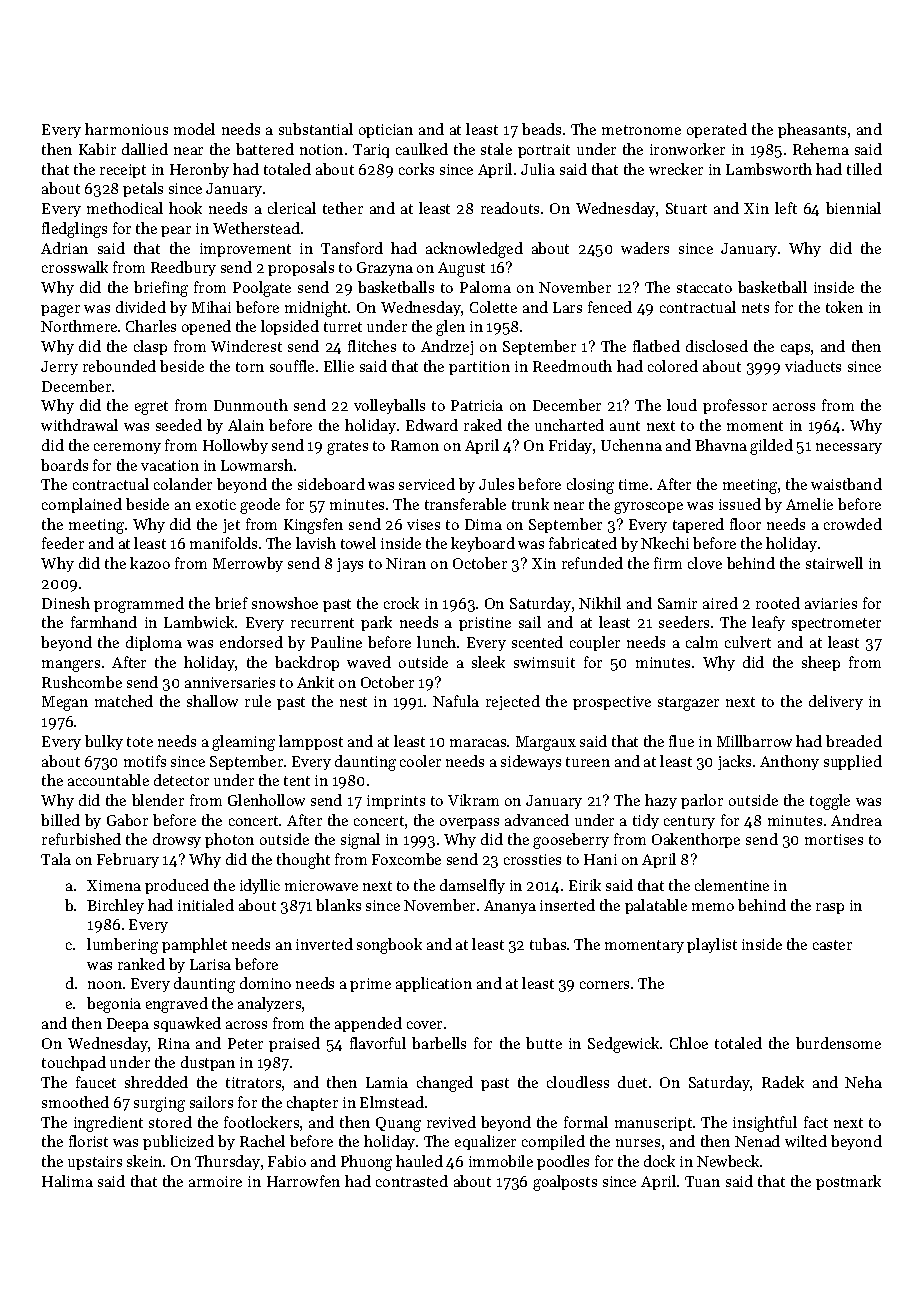 This screenshot has height=1308, width=924. Describe the element at coordinates (150, 563) in the screenshot. I see `kazoo` at that location.
